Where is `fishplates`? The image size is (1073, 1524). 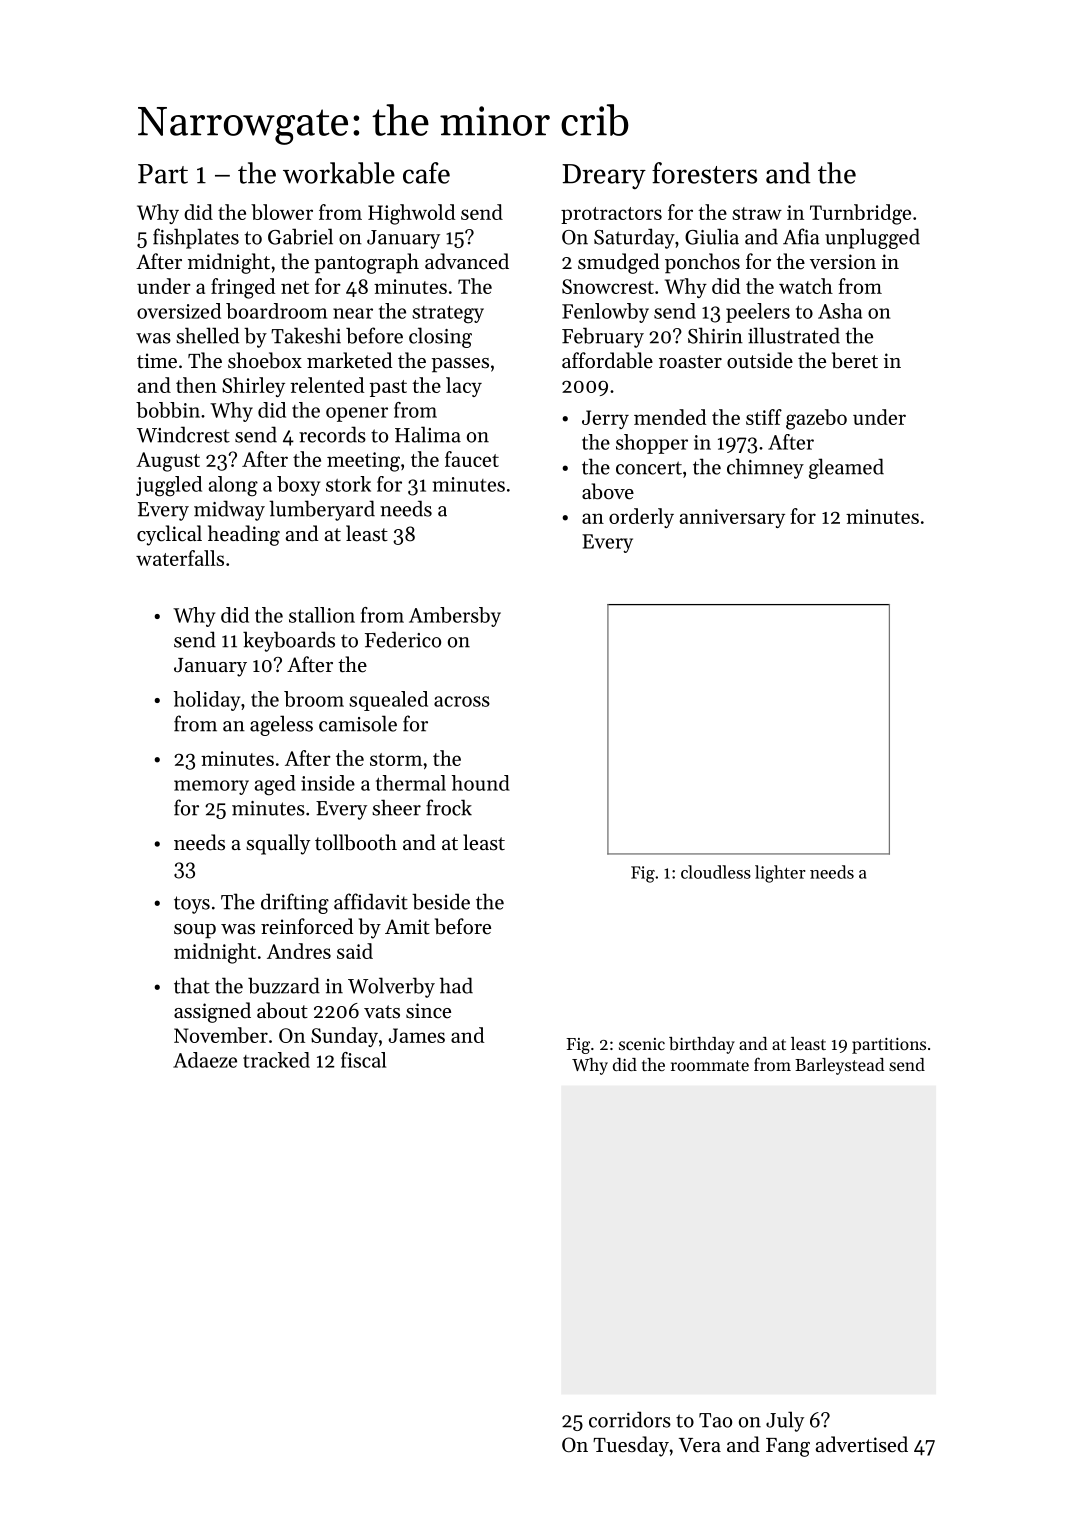 fishplates is located at coordinates (196, 238).
